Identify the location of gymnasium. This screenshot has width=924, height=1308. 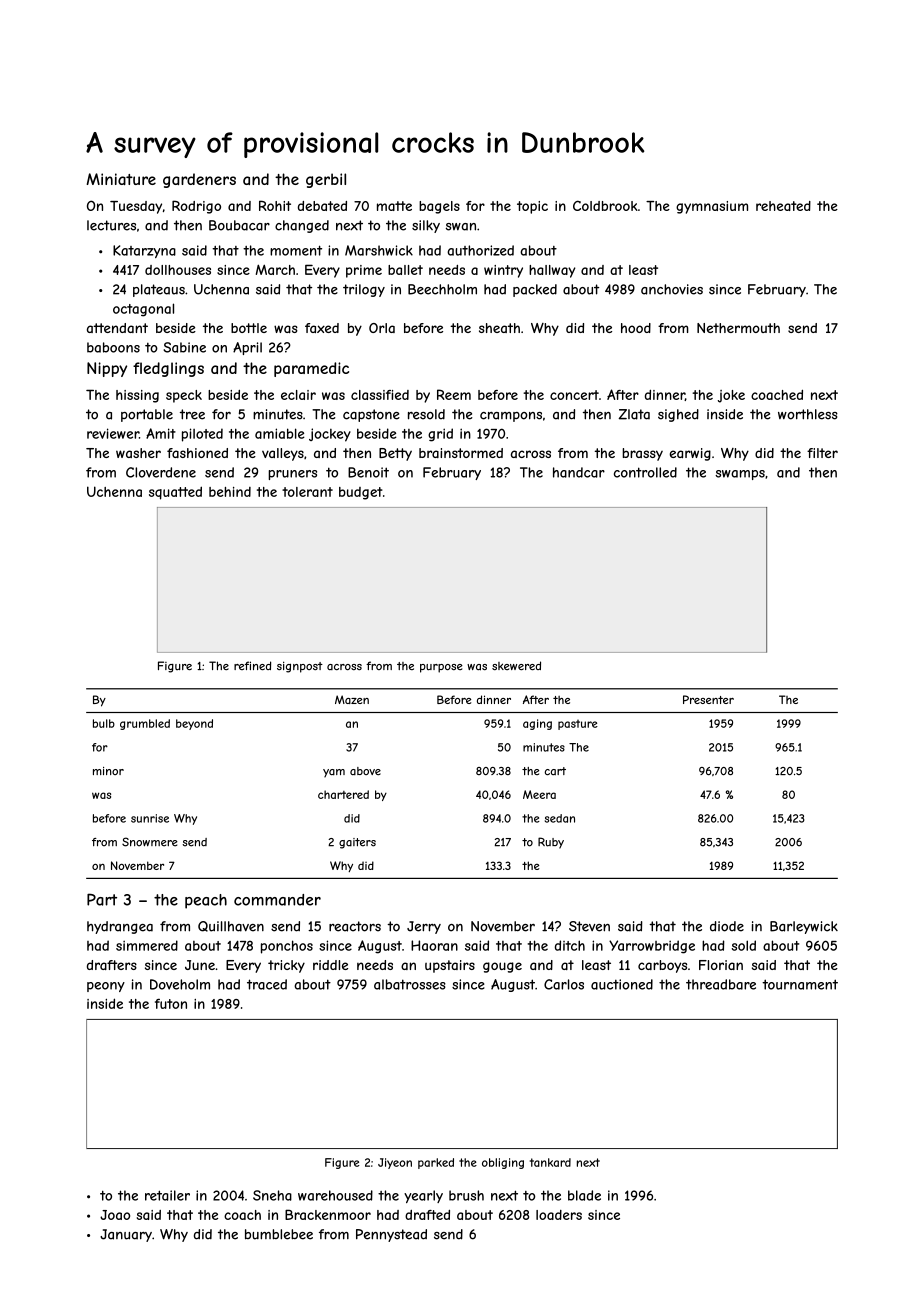
(712, 207).
